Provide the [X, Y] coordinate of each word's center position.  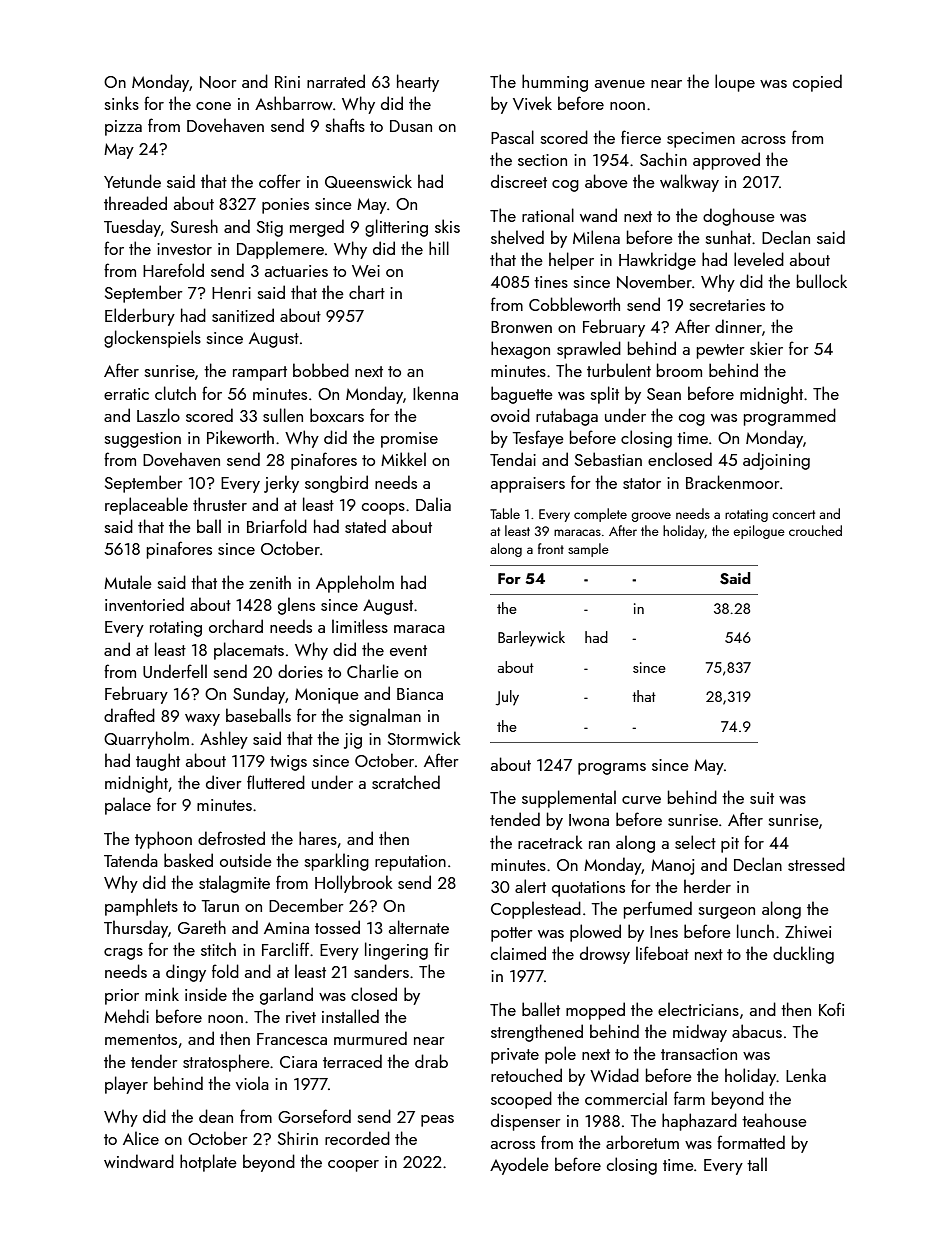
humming [555, 83]
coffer [280, 181]
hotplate [208, 1163]
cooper [353, 1166]
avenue [620, 84]
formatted [751, 1142]
